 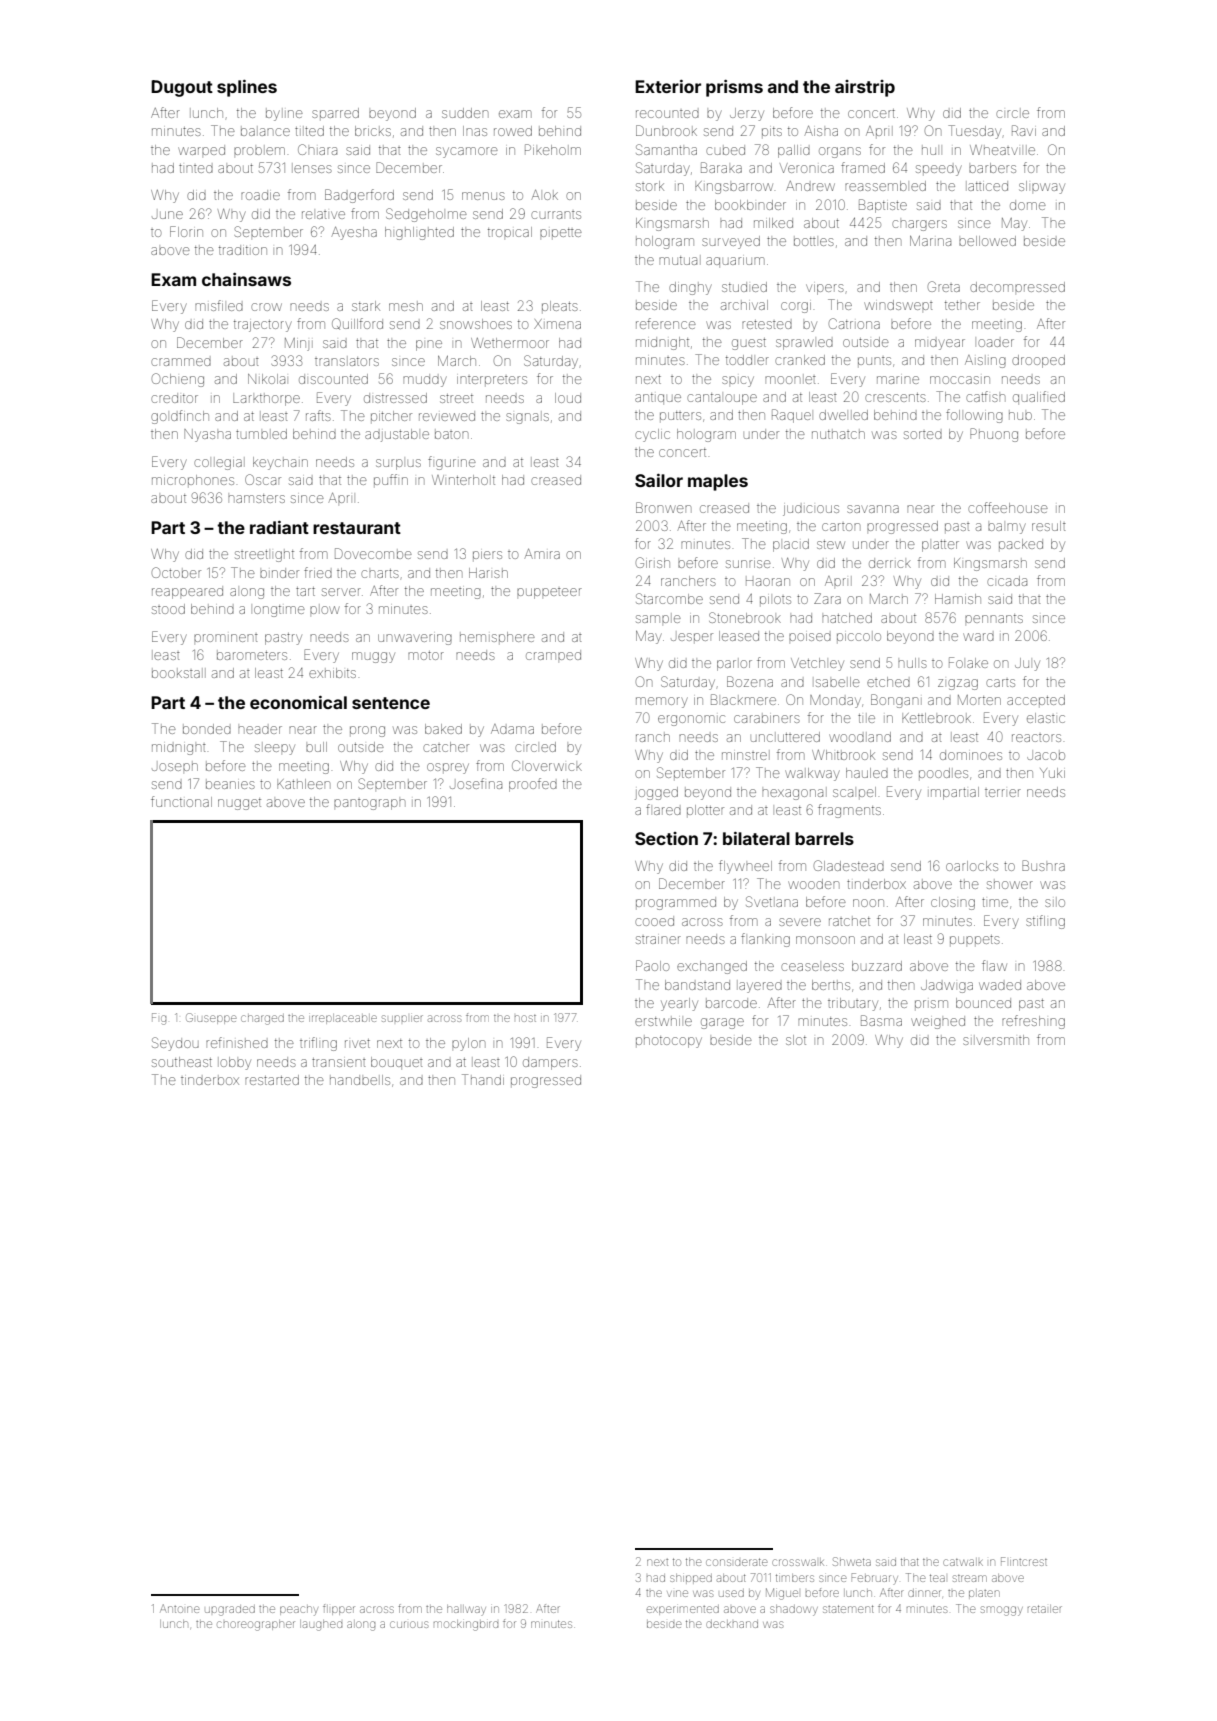 I want to click on Antoine, so click(x=180, y=1608).
